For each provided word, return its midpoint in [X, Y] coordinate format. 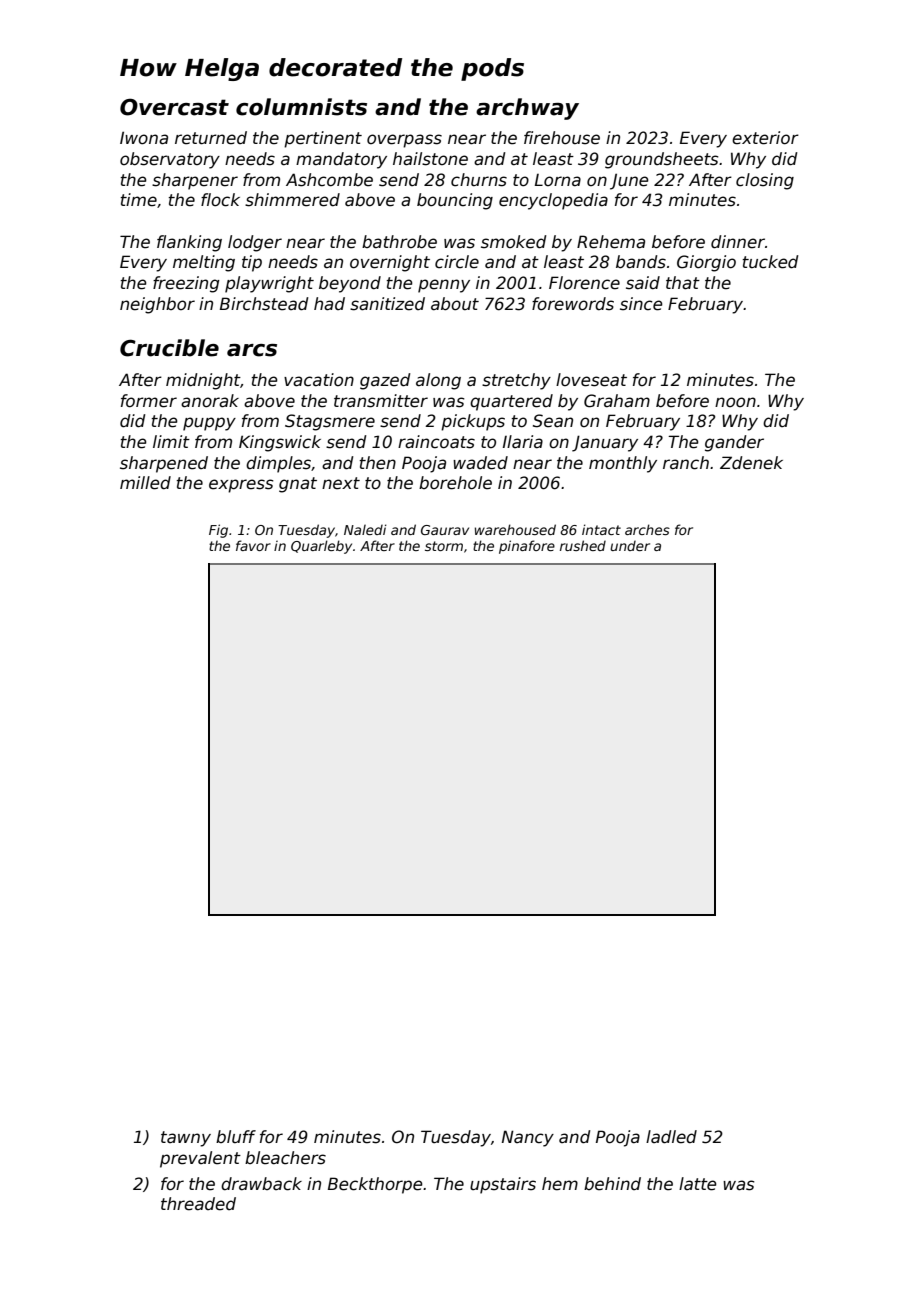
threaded [198, 1204]
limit [171, 441]
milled [145, 483]
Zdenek [751, 463]
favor [253, 545]
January [605, 443]
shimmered [292, 200]
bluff [236, 1136]
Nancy [528, 1138]
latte [698, 1184]
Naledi [365, 529]
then [377, 463]
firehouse [562, 138]
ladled [671, 1137]
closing [765, 181]
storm [444, 546]
